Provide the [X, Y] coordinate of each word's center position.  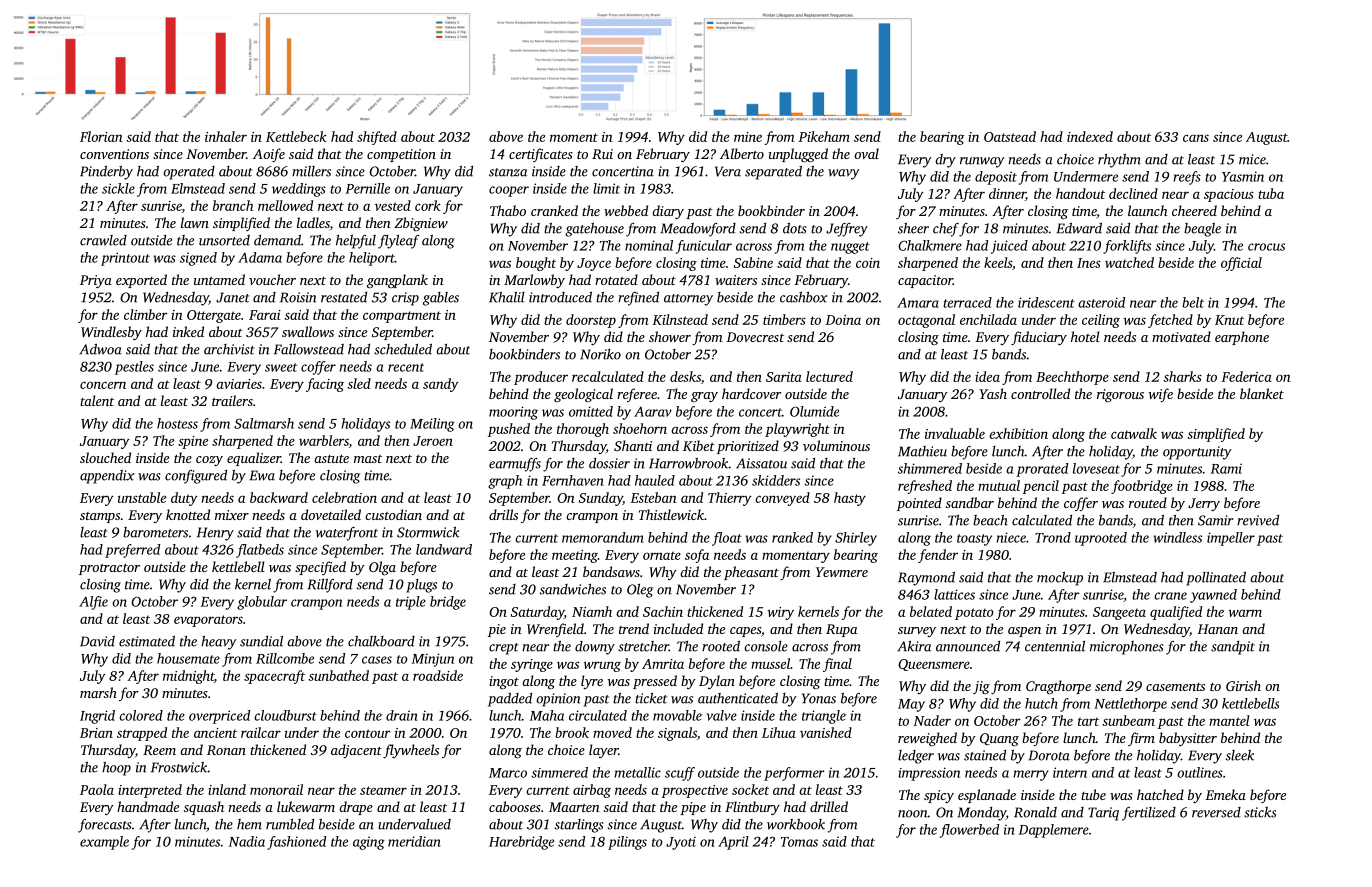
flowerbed [969, 831]
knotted [188, 514]
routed [1148, 502]
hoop [116, 769]
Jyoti [681, 843]
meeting [575, 556]
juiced [1009, 247]
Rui [602, 154]
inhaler [226, 136]
